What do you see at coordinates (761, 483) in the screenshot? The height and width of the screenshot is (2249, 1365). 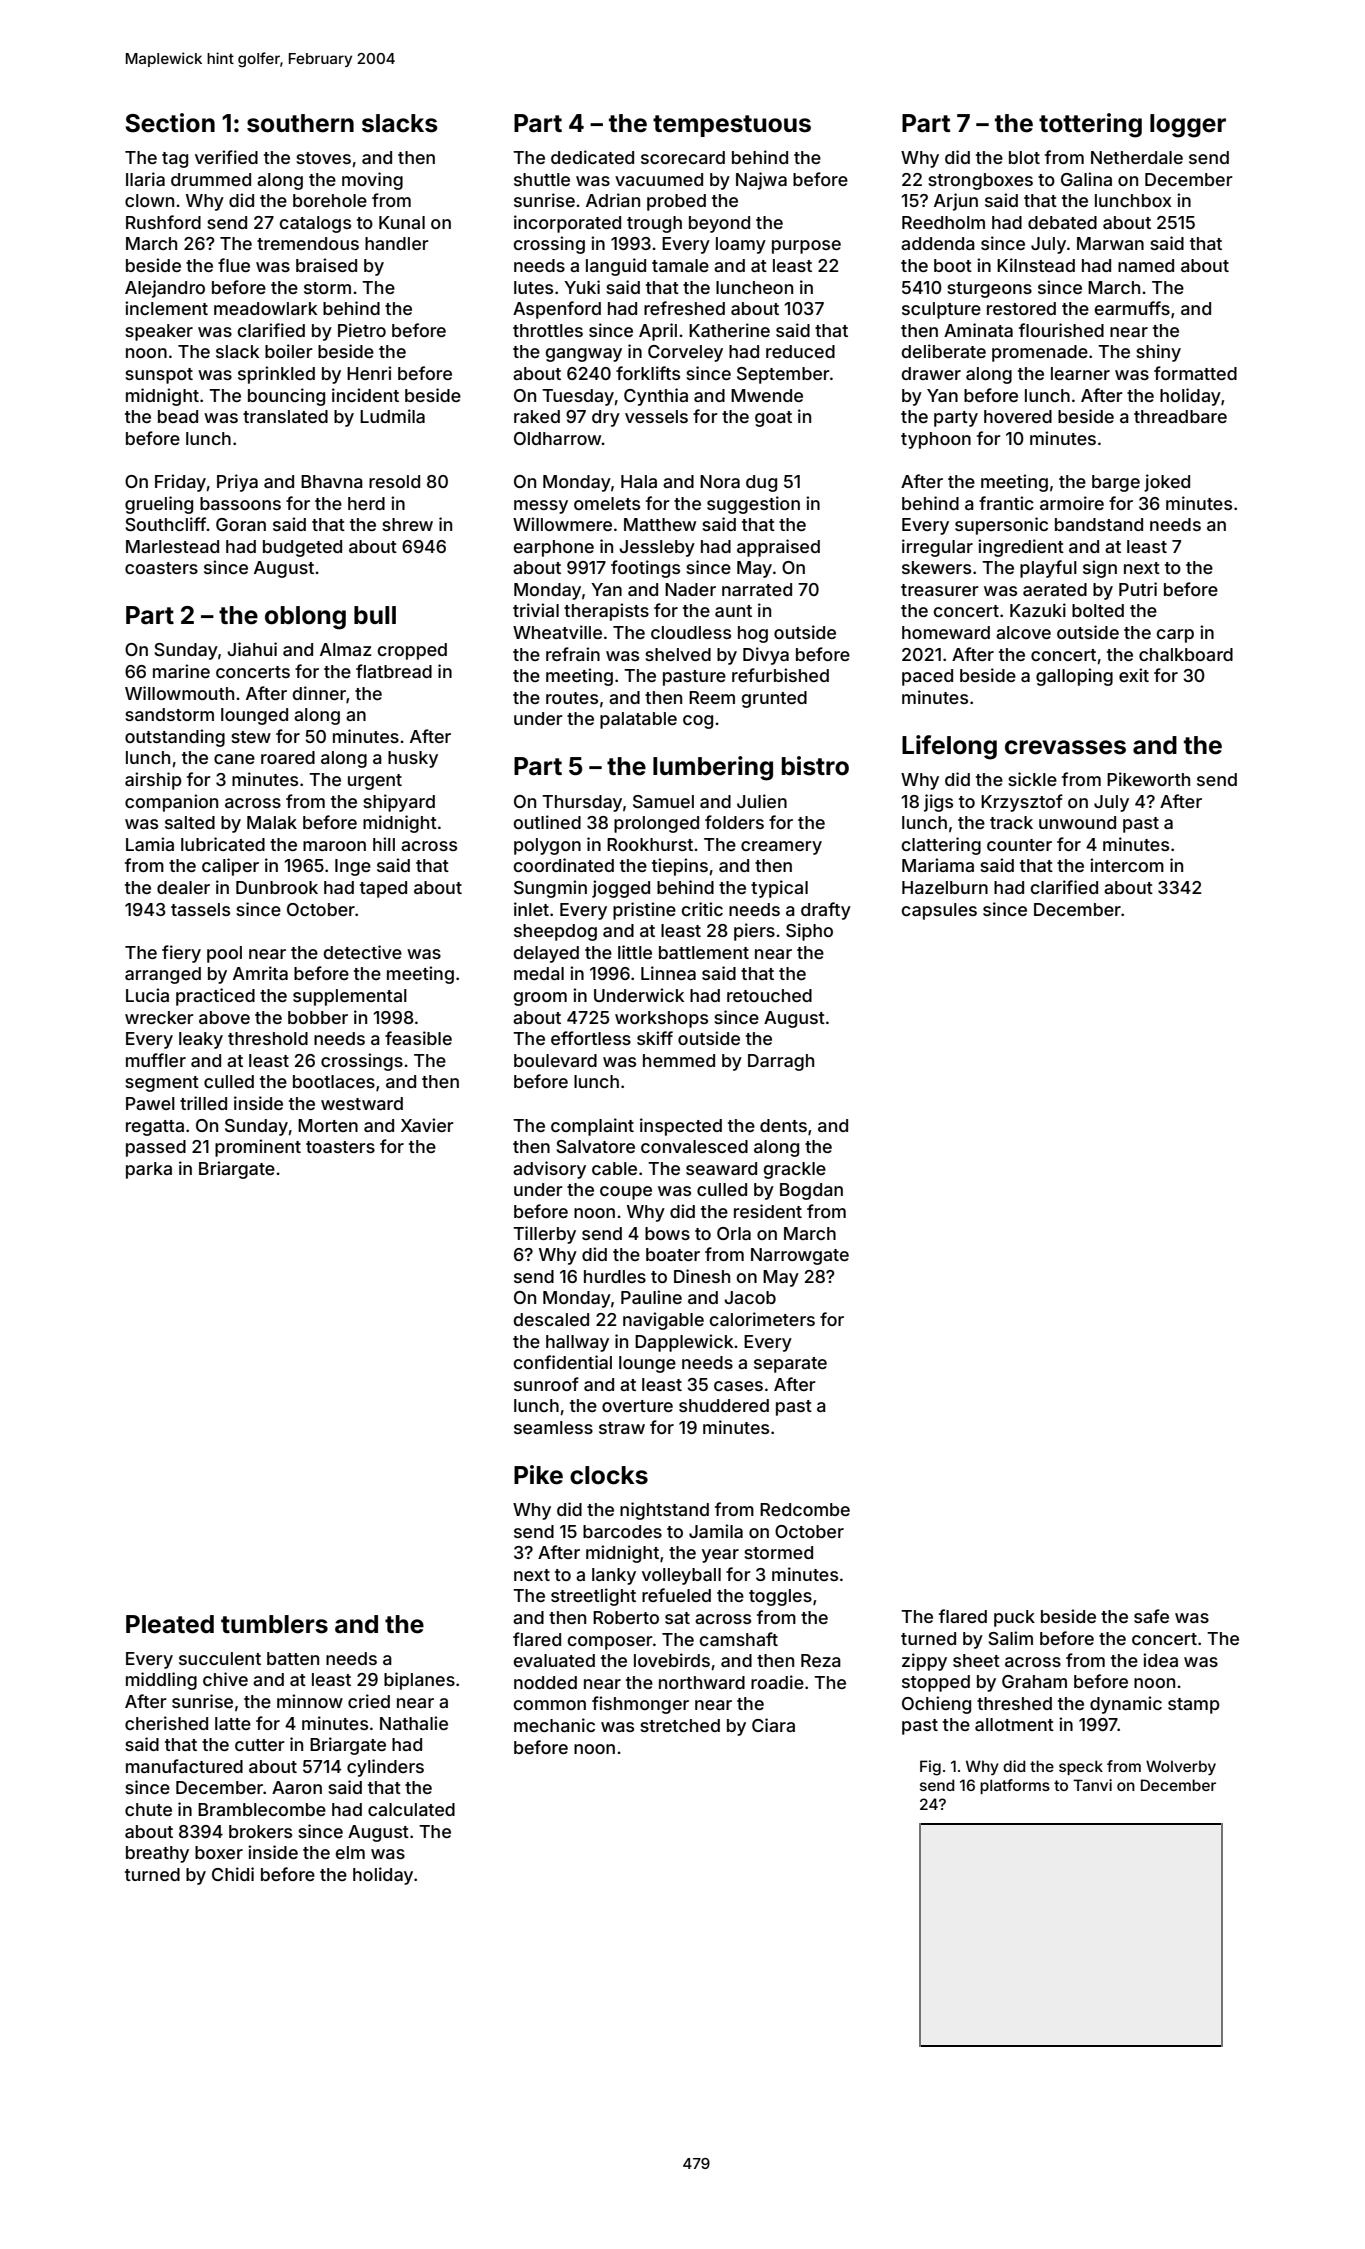 I see `dug` at bounding box center [761, 483].
